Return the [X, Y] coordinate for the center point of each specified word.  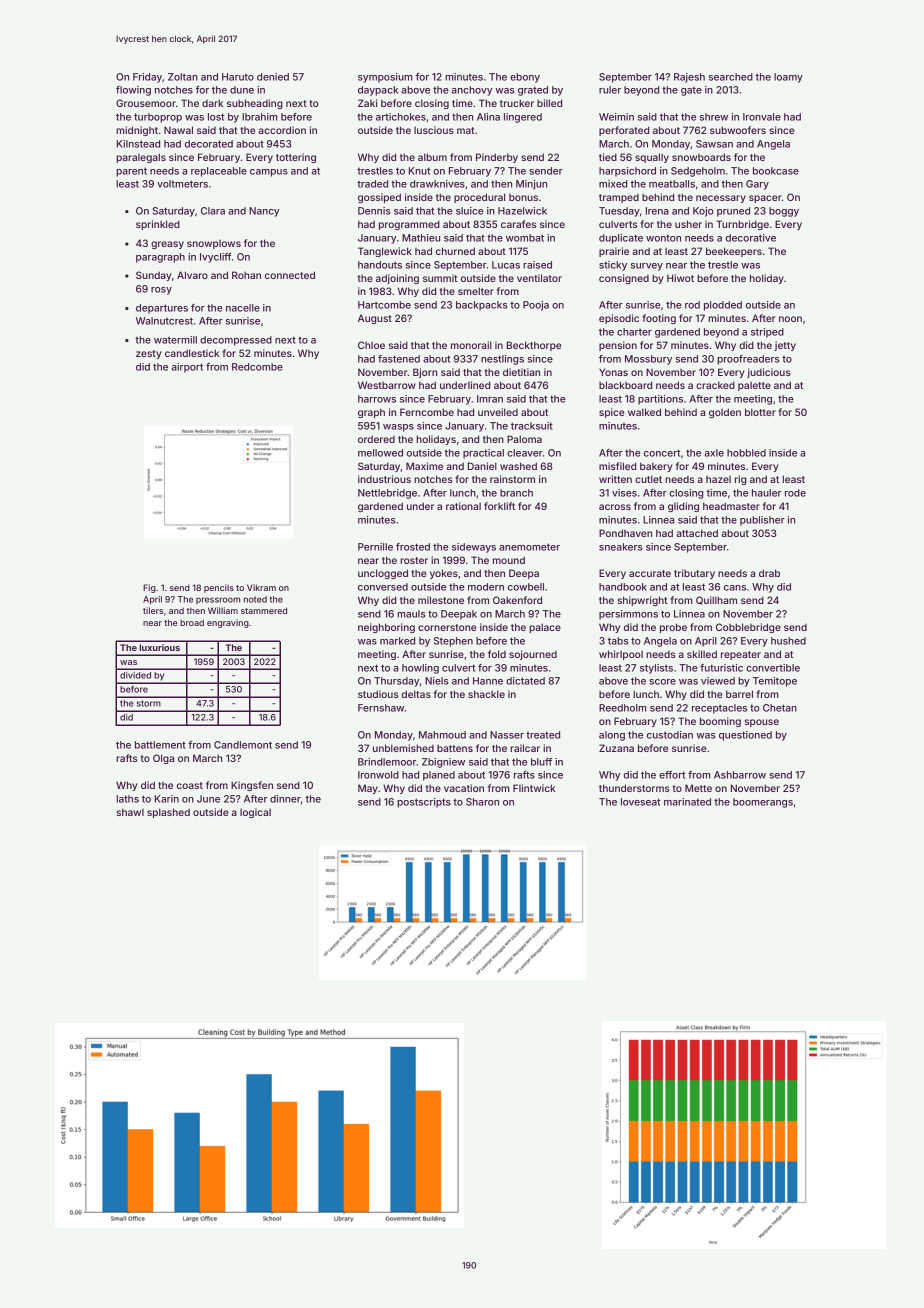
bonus [523, 197]
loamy [788, 78]
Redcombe [257, 367]
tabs [618, 641]
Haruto [238, 77]
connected [290, 275]
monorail [471, 345]
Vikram [261, 587]
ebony [525, 78]
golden [725, 413]
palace [545, 628]
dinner [285, 799]
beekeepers [734, 252]
